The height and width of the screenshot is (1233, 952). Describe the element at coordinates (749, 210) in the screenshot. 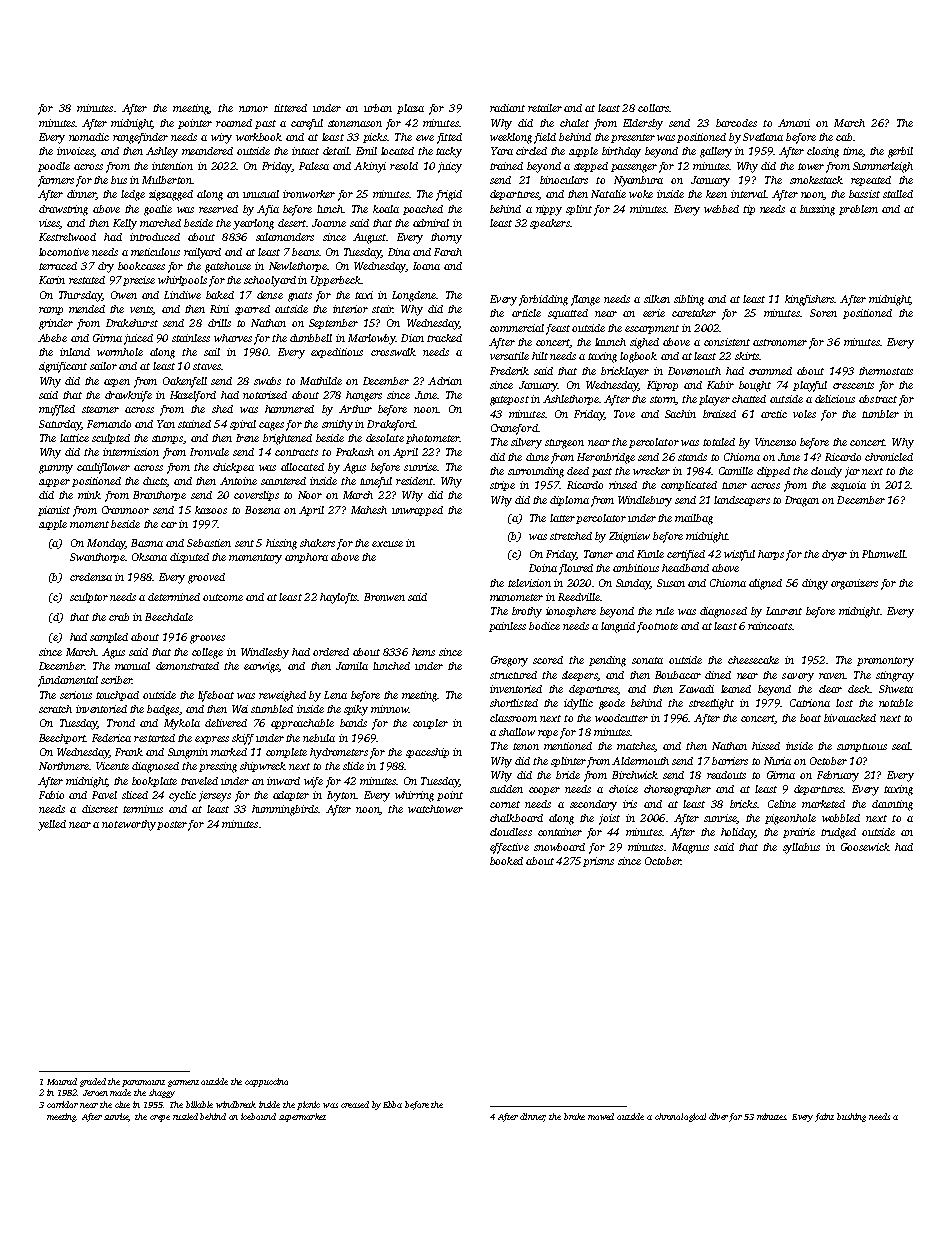

I see `tip` at that location.
